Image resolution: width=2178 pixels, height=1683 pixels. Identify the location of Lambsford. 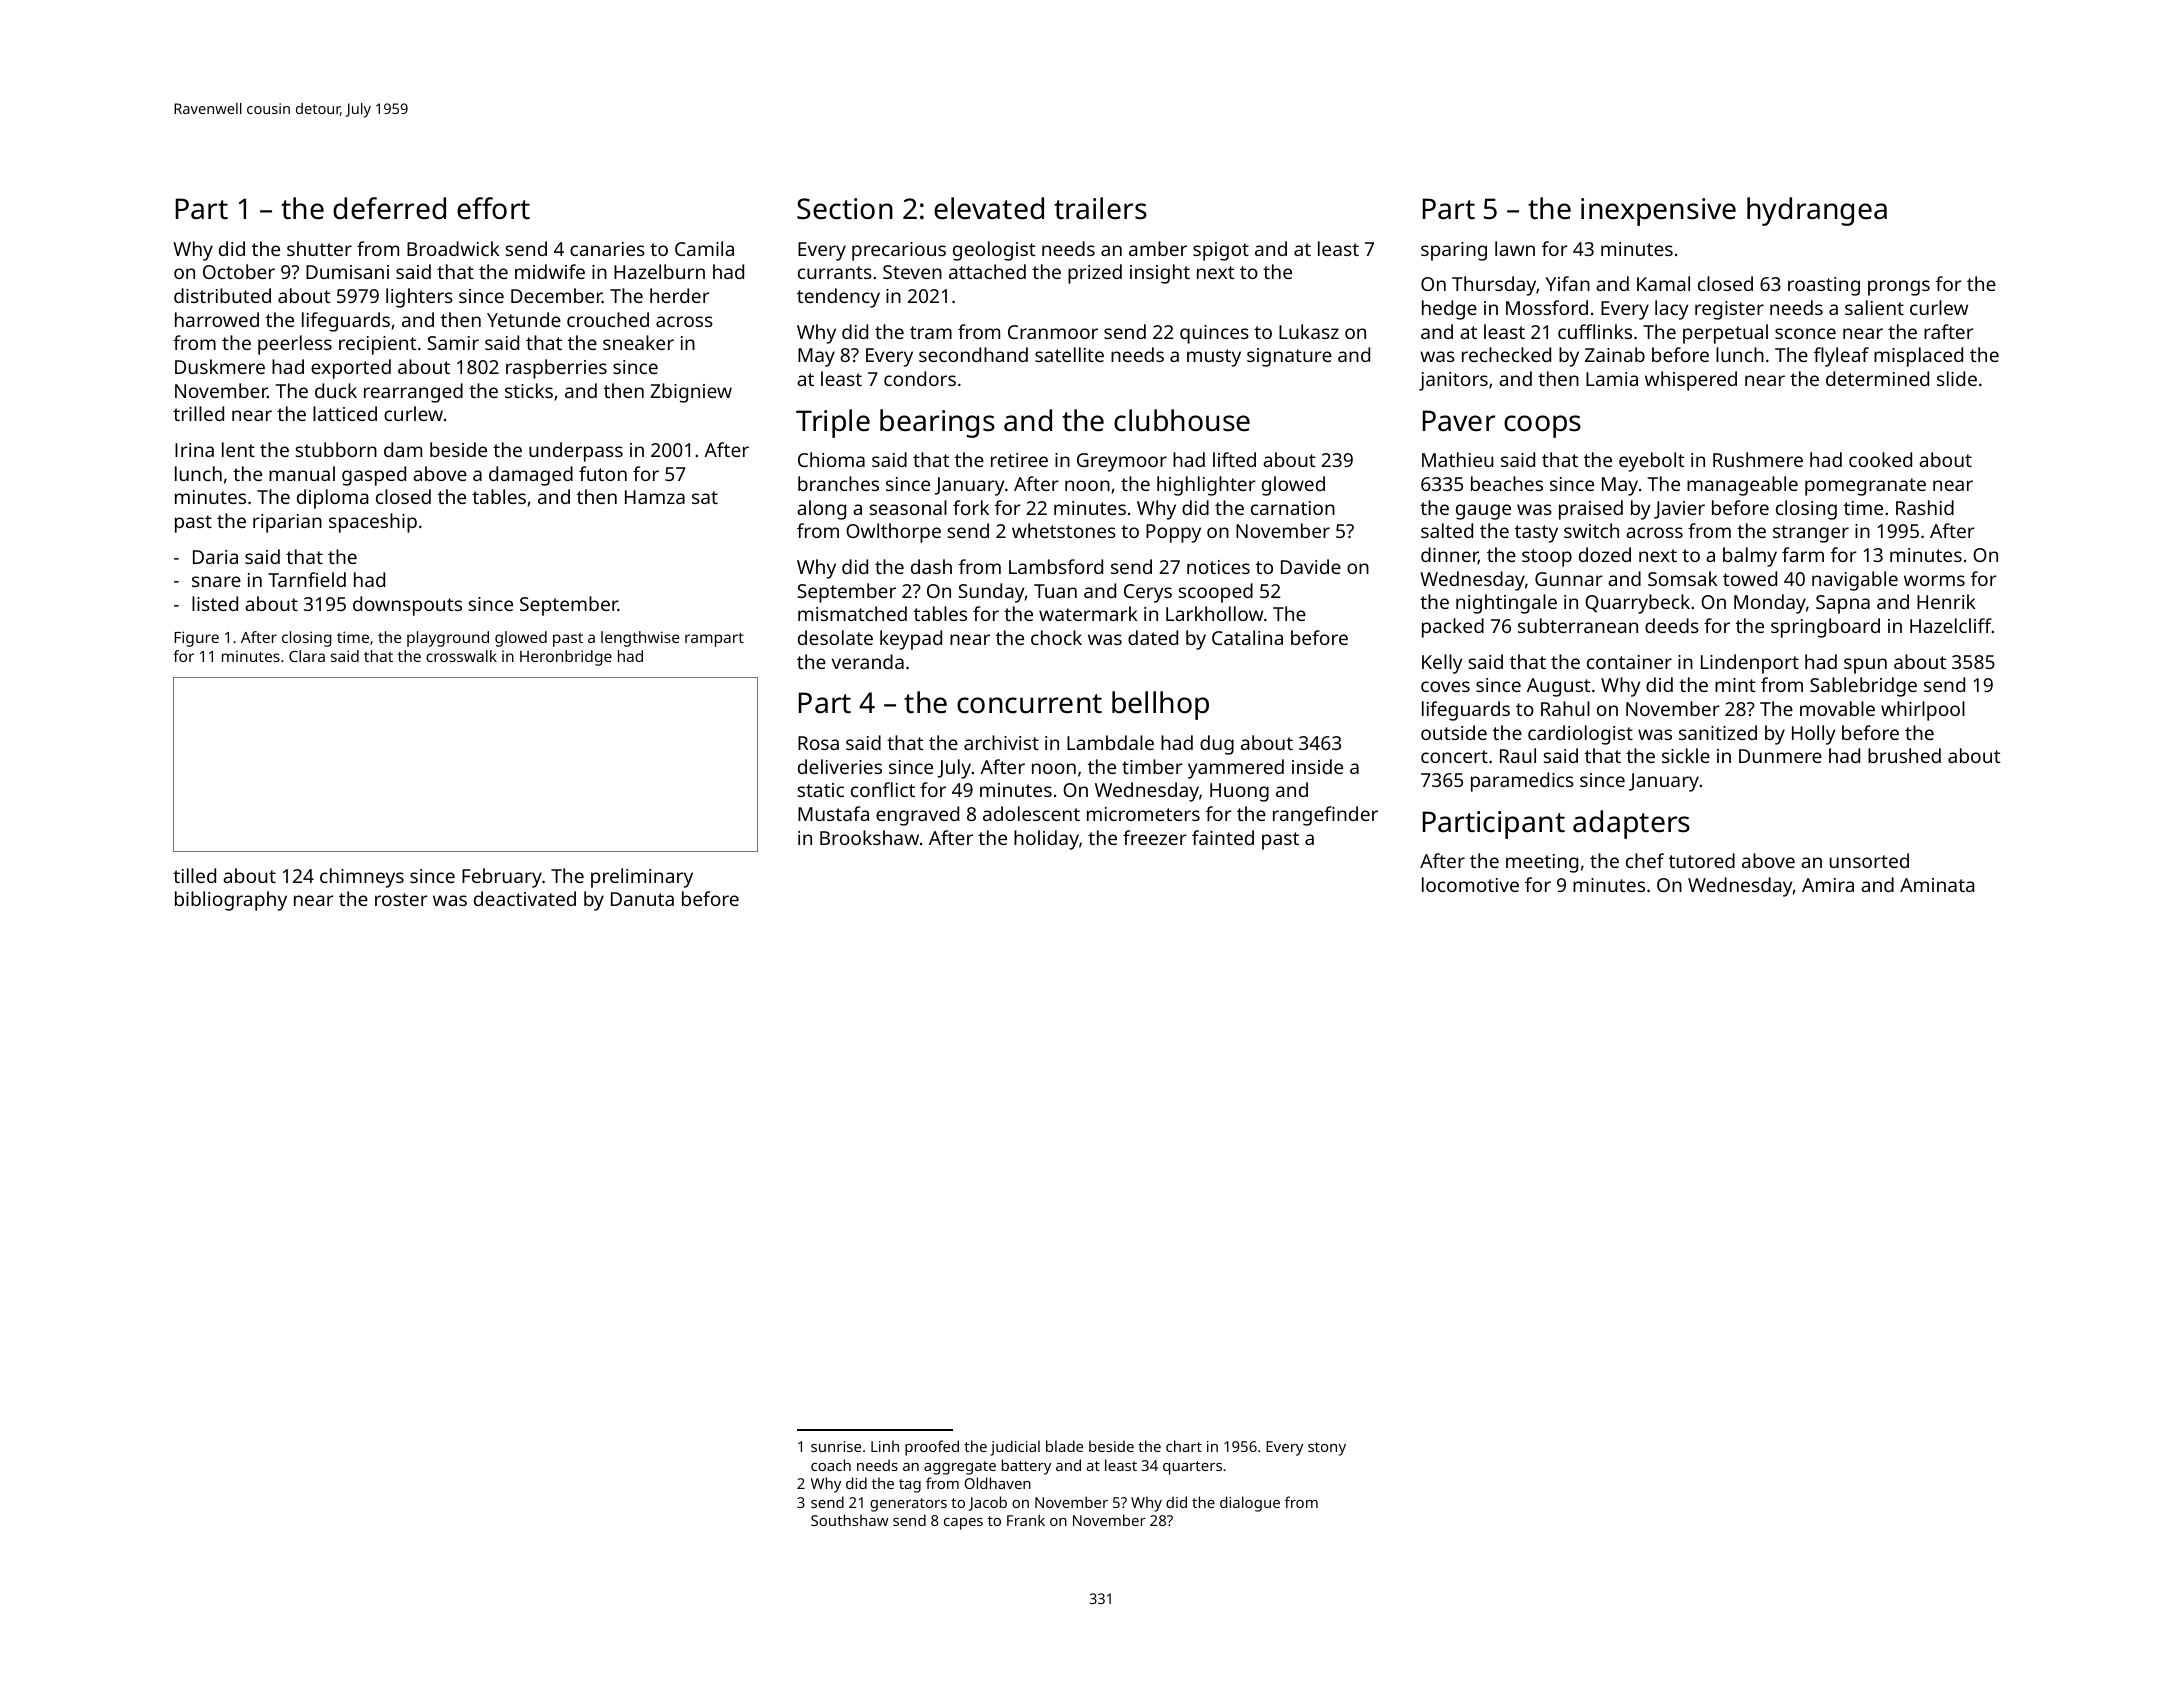
(1056, 566).
